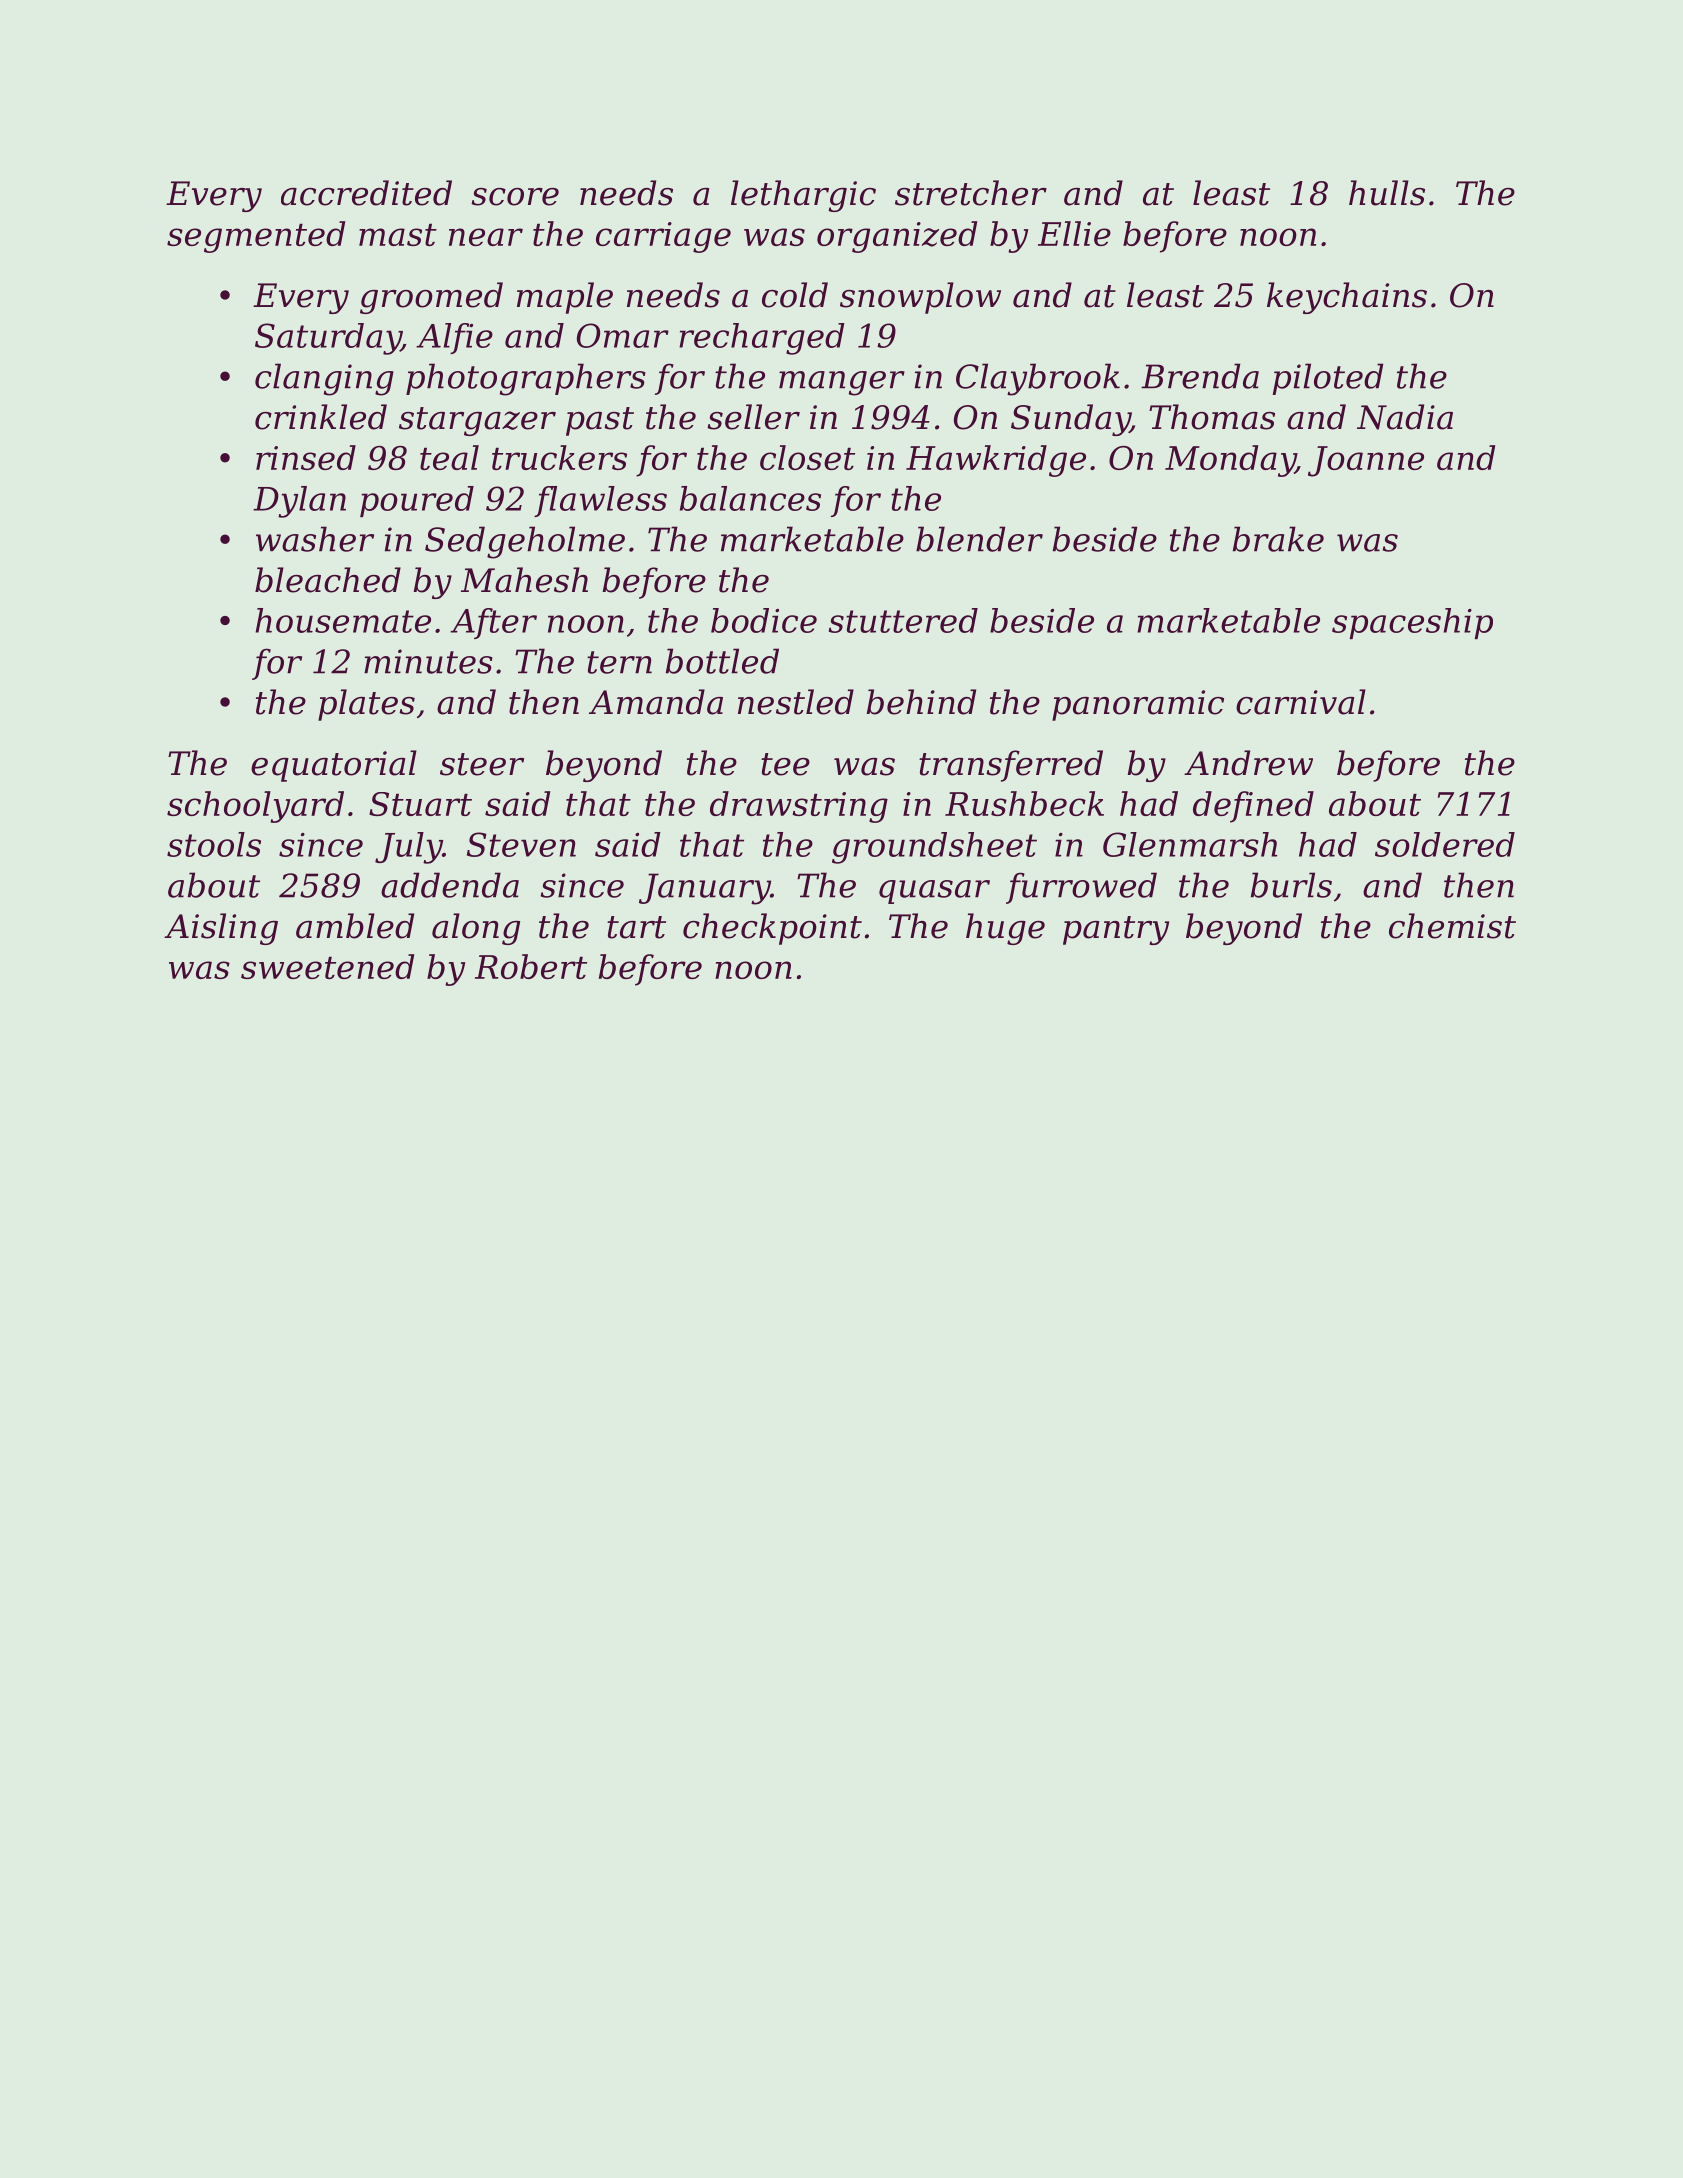 Image resolution: width=1683 pixels, height=2178 pixels. Describe the element at coordinates (1301, 702) in the screenshot. I see `carnival` at that location.
